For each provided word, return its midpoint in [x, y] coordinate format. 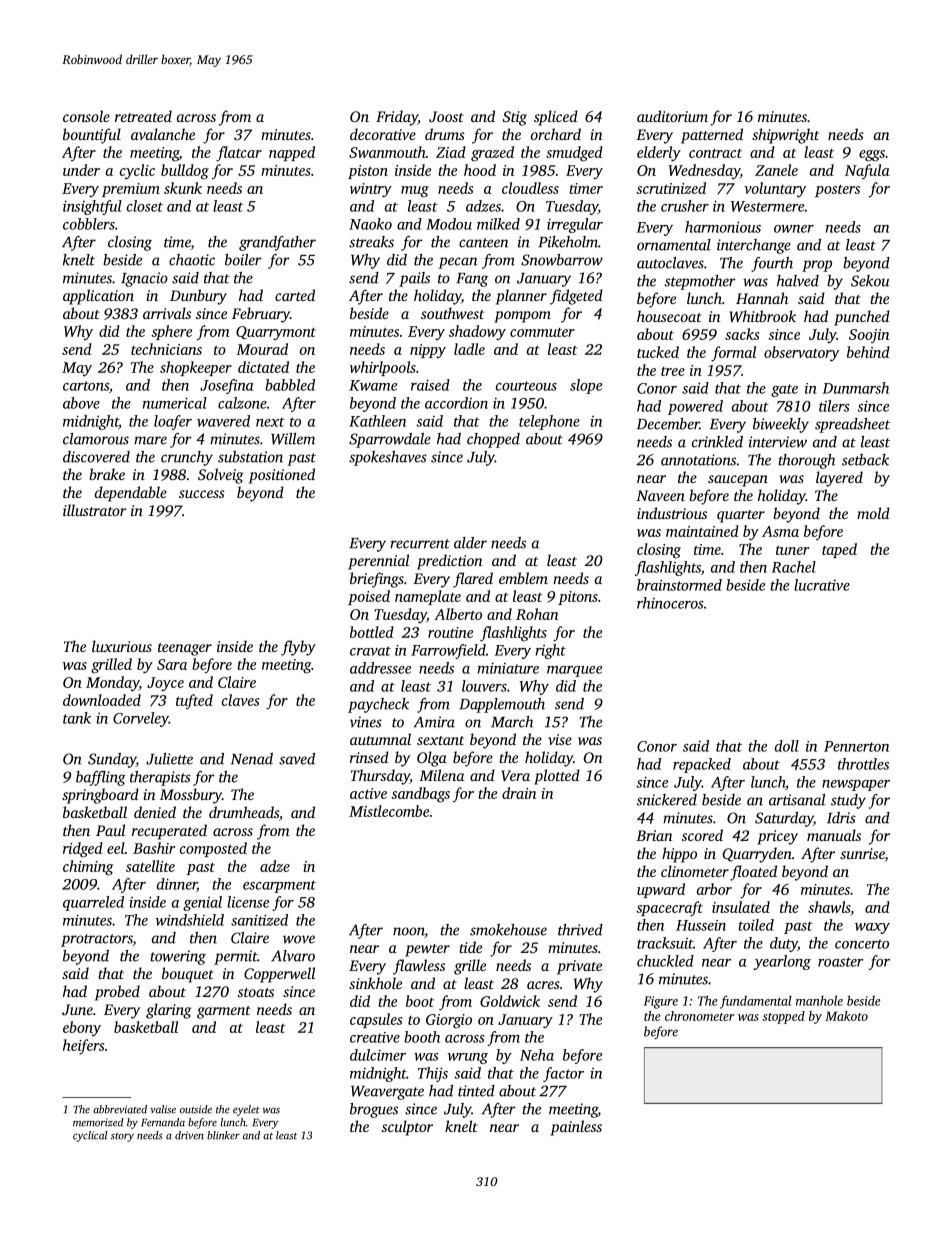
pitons [578, 598]
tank [77, 718]
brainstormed [679, 585]
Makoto [846, 1016]
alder [470, 543]
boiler [243, 260]
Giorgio [449, 1021]
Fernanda [163, 1122]
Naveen [660, 495]
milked [498, 224]
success [202, 494]
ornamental [674, 245]
